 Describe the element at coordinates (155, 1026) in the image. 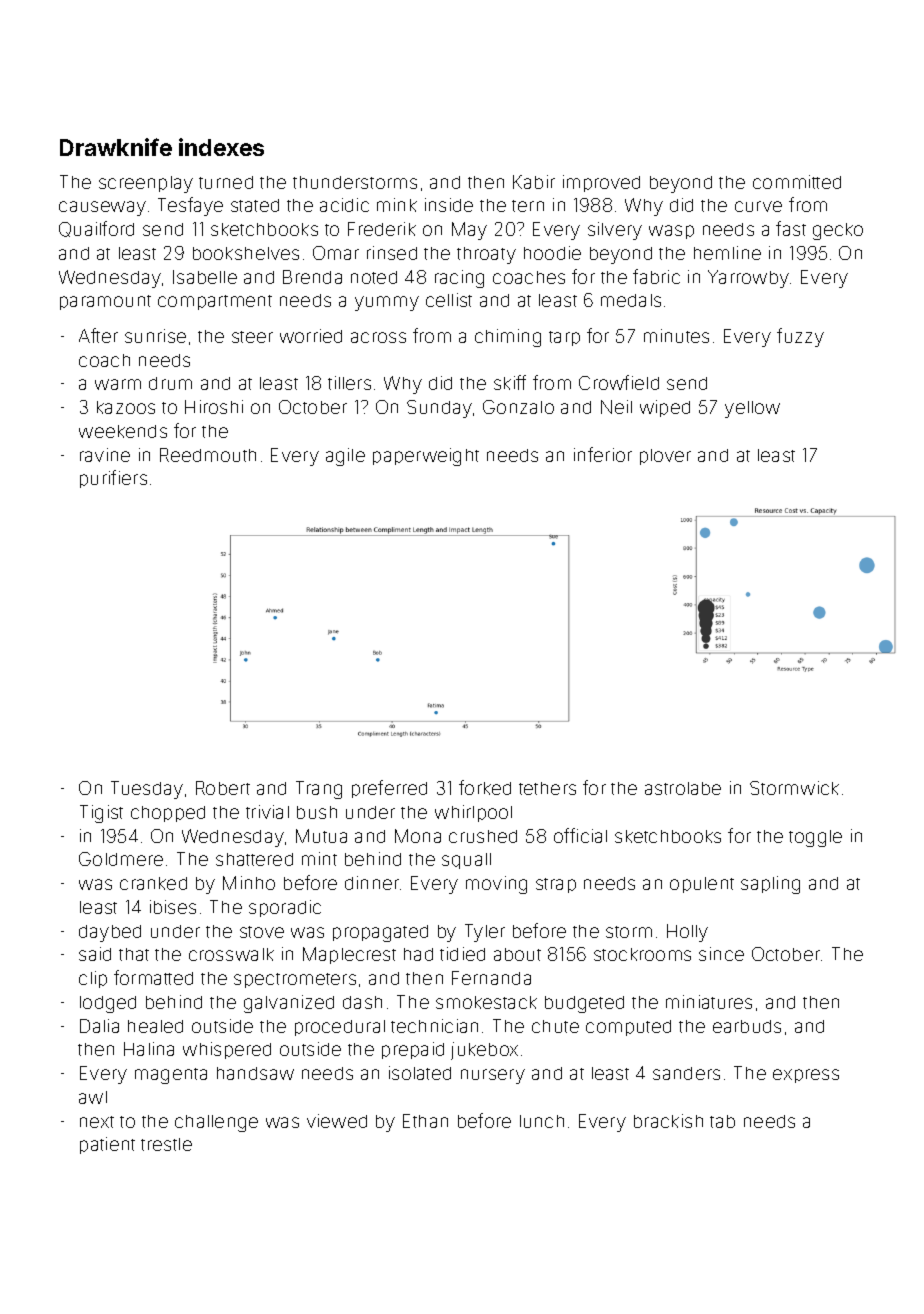

I see `healed` at that location.
